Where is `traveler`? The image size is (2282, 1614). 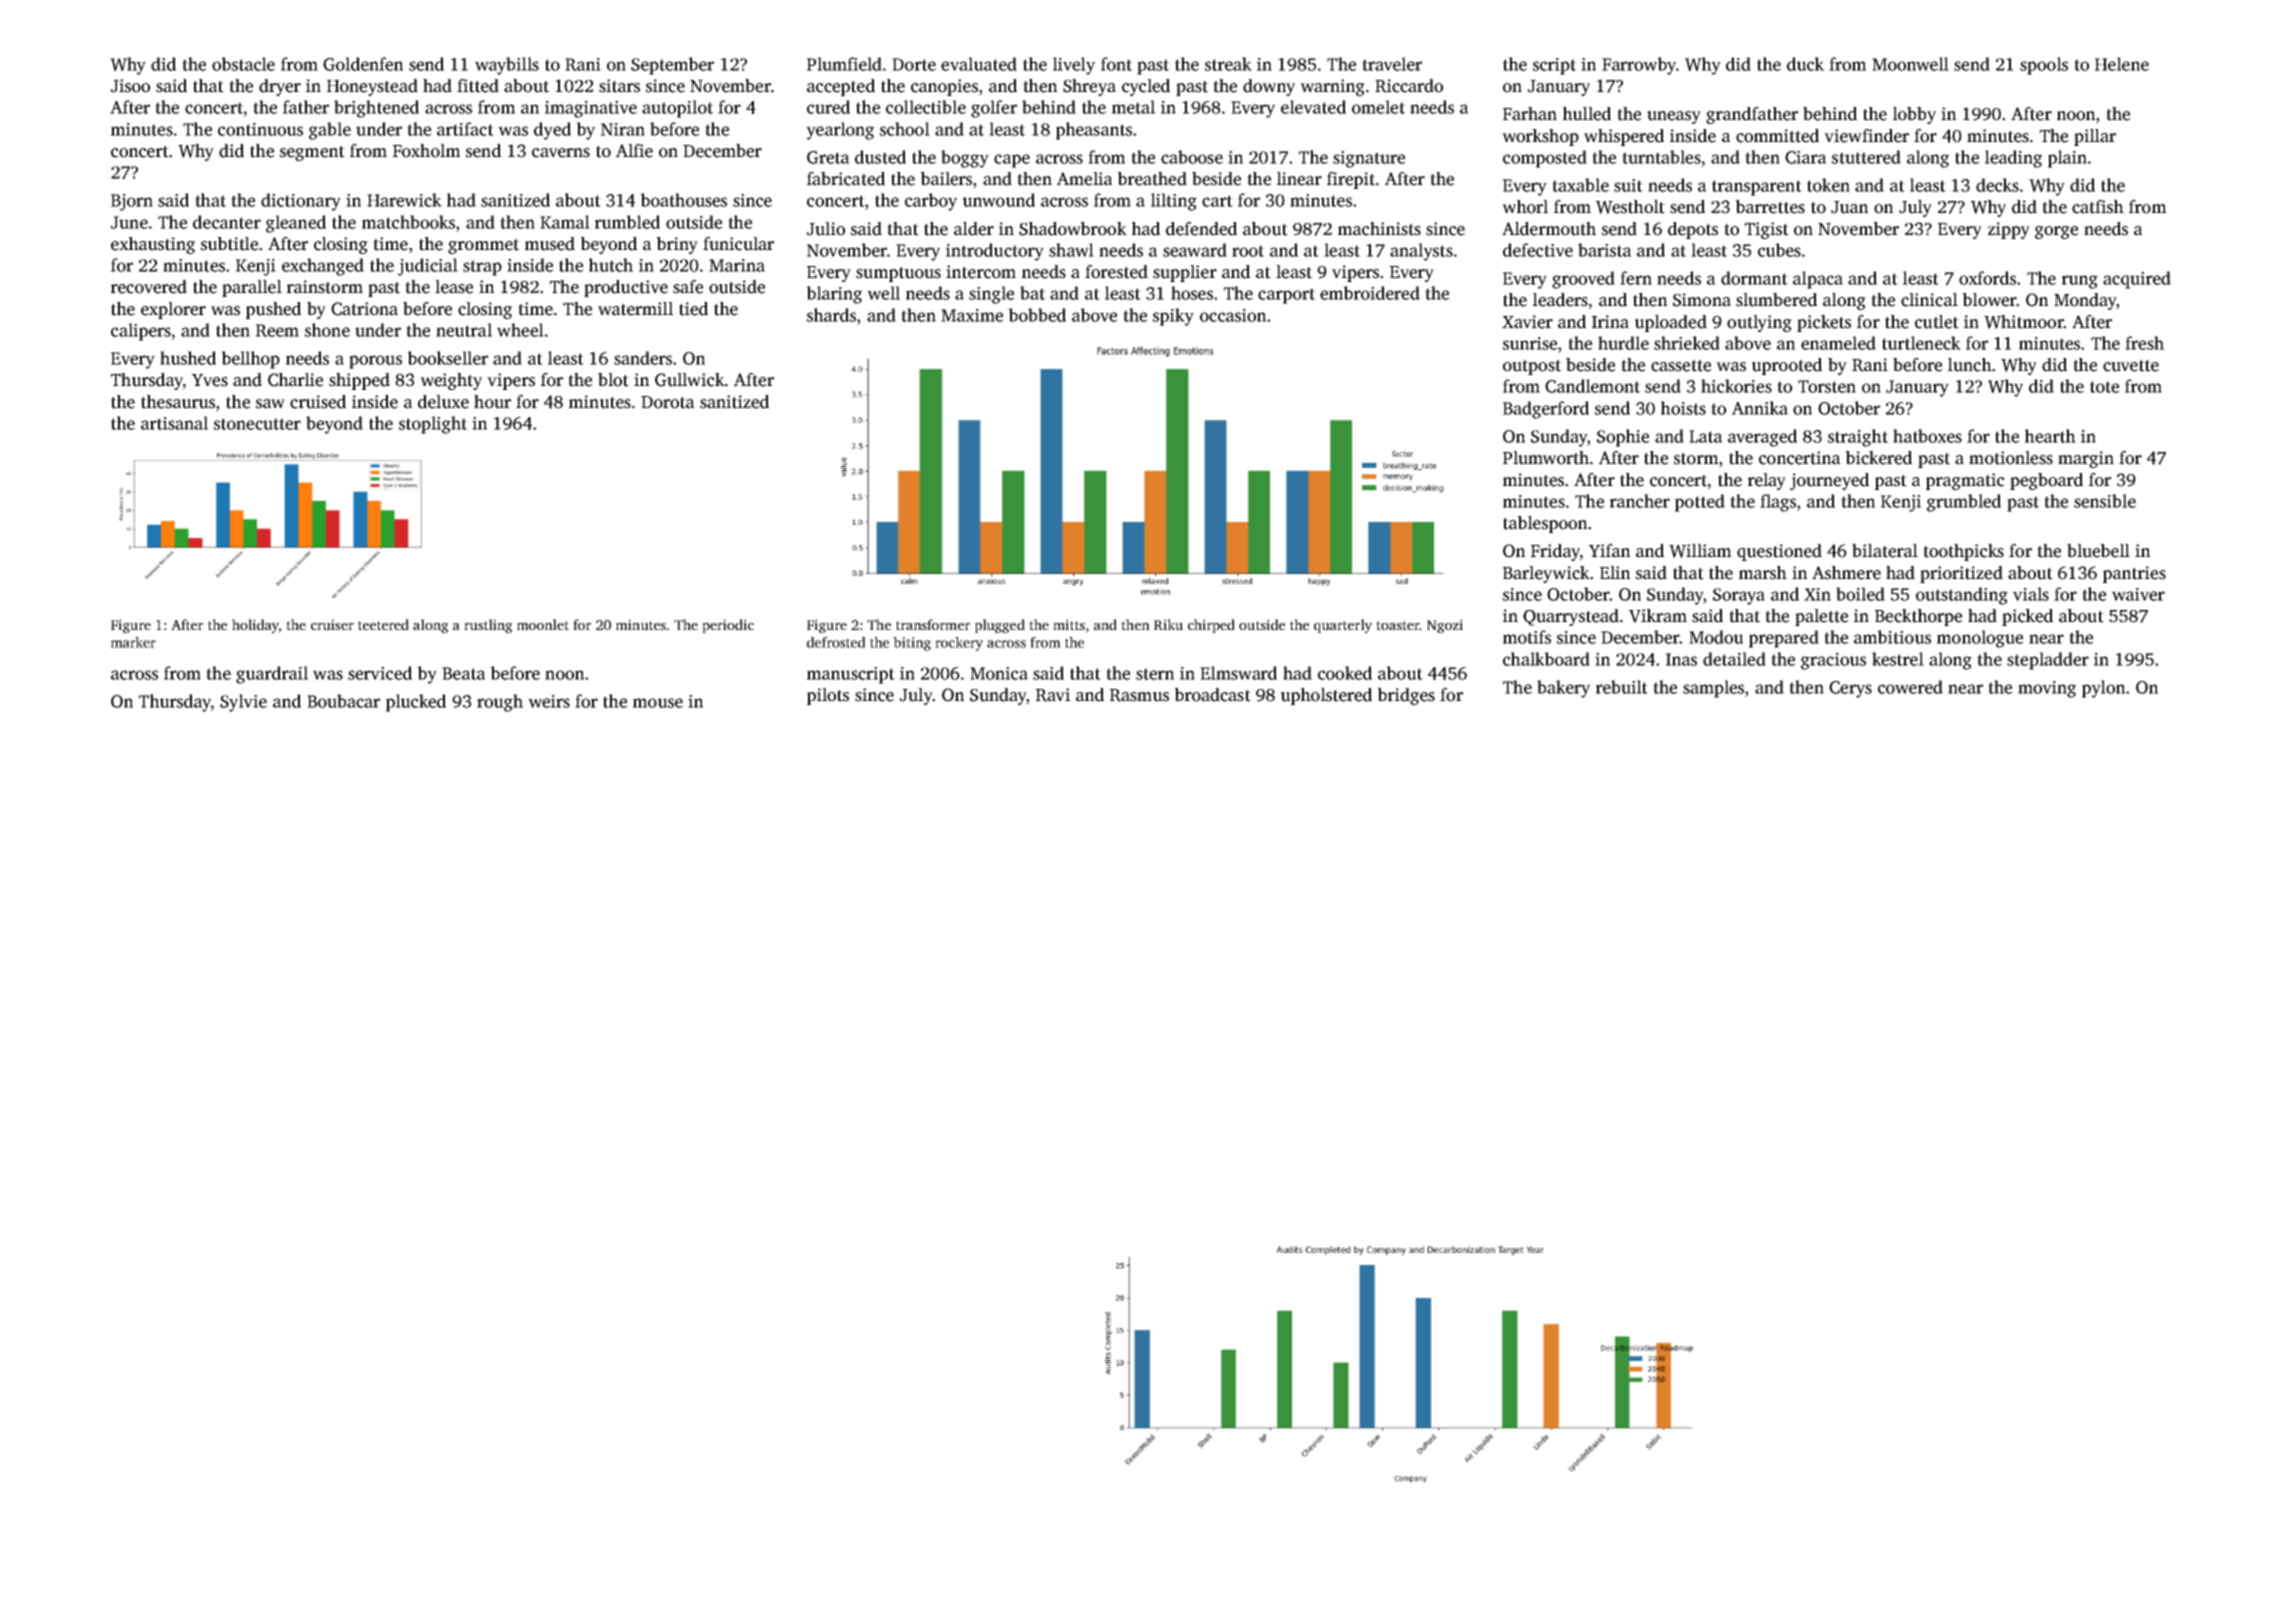
traveler is located at coordinates (1392, 64).
